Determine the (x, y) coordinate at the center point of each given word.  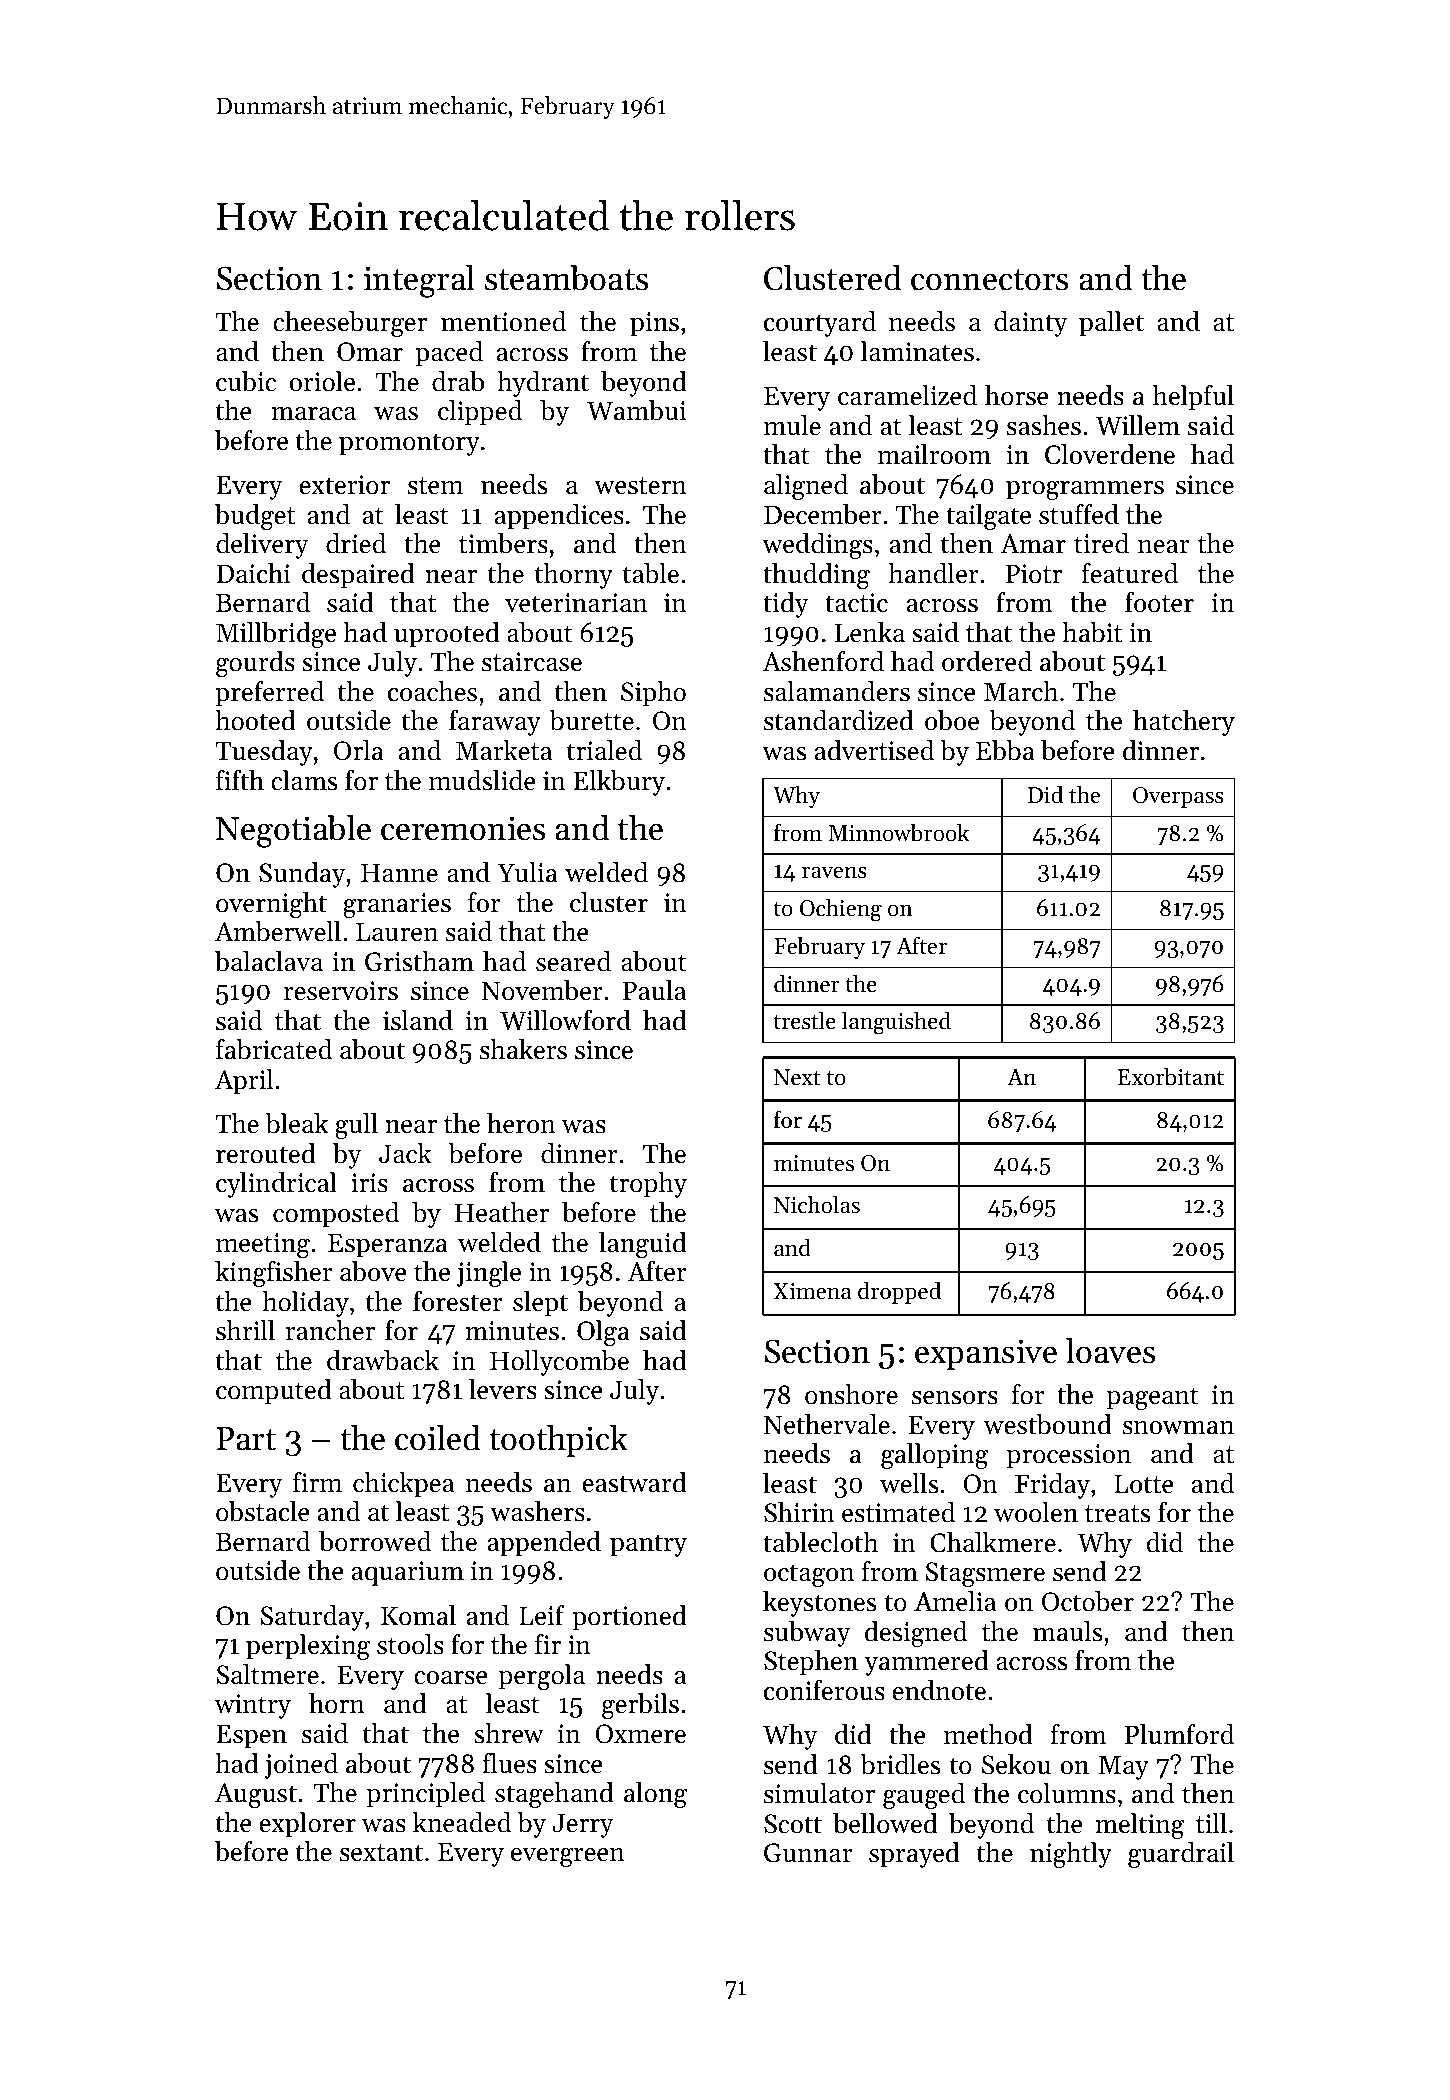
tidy (785, 605)
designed (916, 1634)
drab (458, 381)
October (1088, 1601)
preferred (269, 694)
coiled (438, 1438)
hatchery (1184, 723)
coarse (451, 1678)
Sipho (653, 694)
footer (1159, 602)
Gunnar (808, 1853)
